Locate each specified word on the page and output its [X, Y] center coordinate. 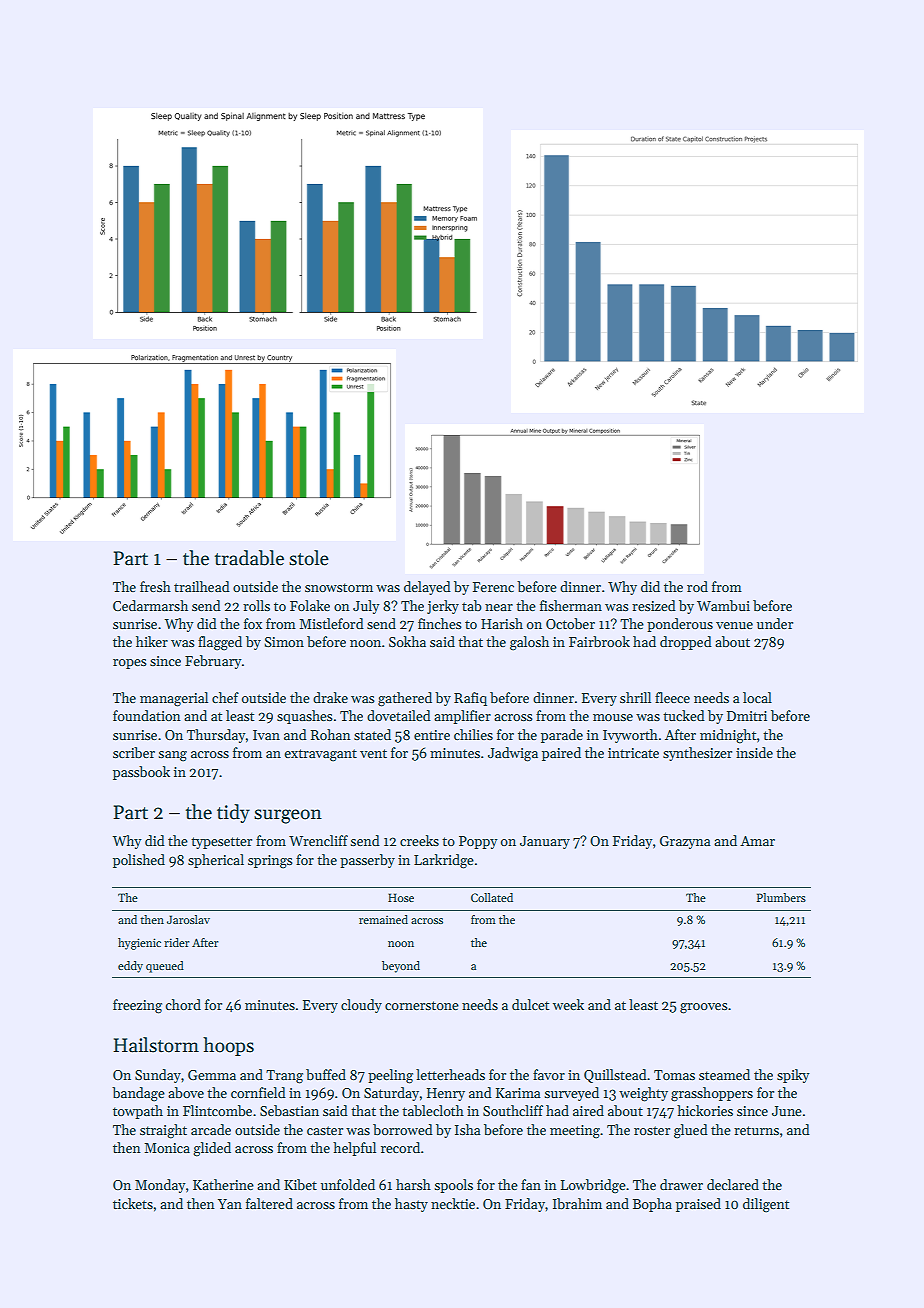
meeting [575, 1132]
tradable [249, 558]
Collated [492, 897]
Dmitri [747, 716]
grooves [704, 1008]
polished [139, 861]
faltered [269, 1203]
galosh [529, 643]
